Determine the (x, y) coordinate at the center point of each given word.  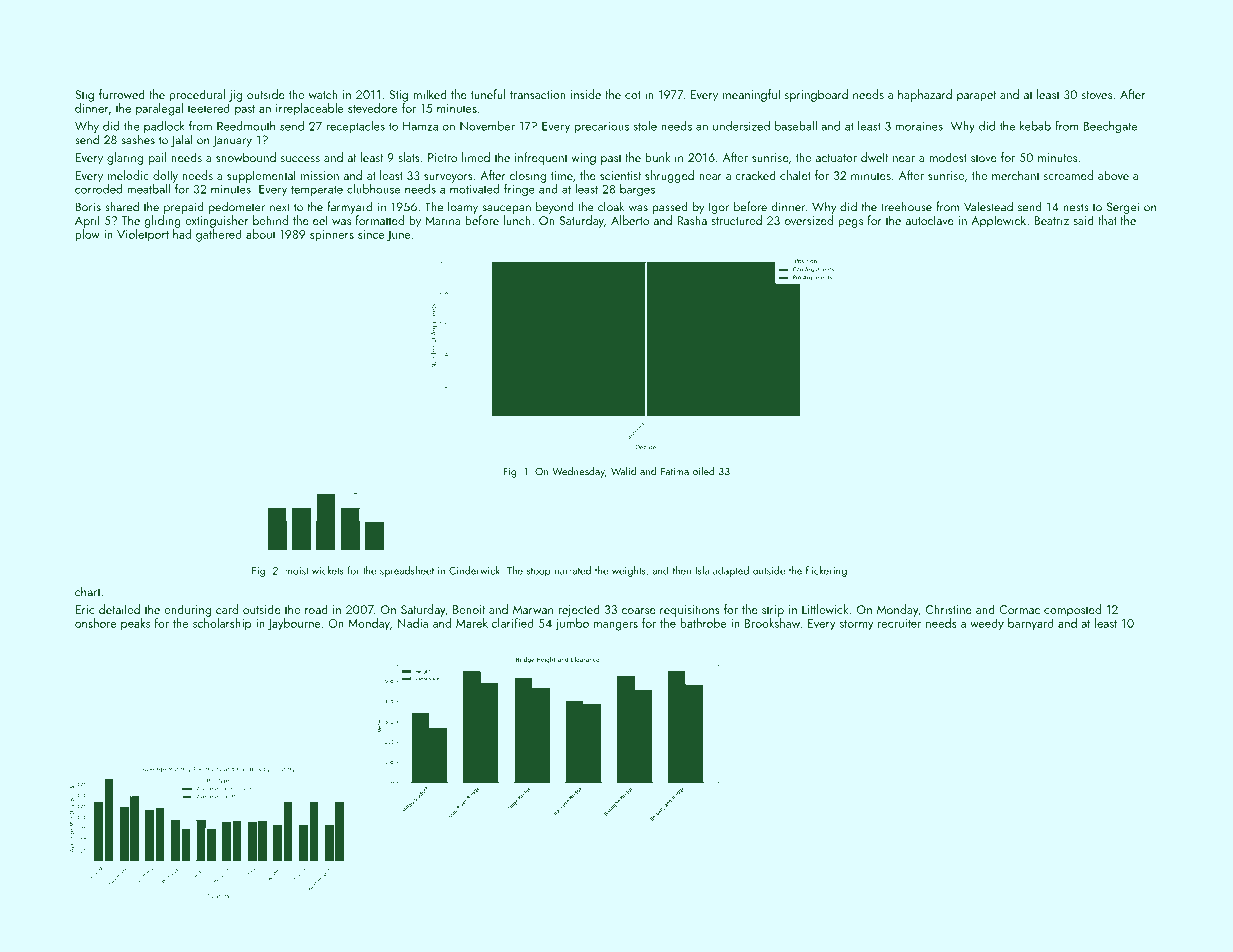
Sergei (1122, 208)
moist (296, 571)
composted (1072, 610)
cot (633, 95)
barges (637, 190)
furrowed (122, 94)
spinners (332, 236)
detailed (119, 609)
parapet (976, 96)
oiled (704, 471)
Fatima (675, 472)
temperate (317, 191)
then (682, 570)
